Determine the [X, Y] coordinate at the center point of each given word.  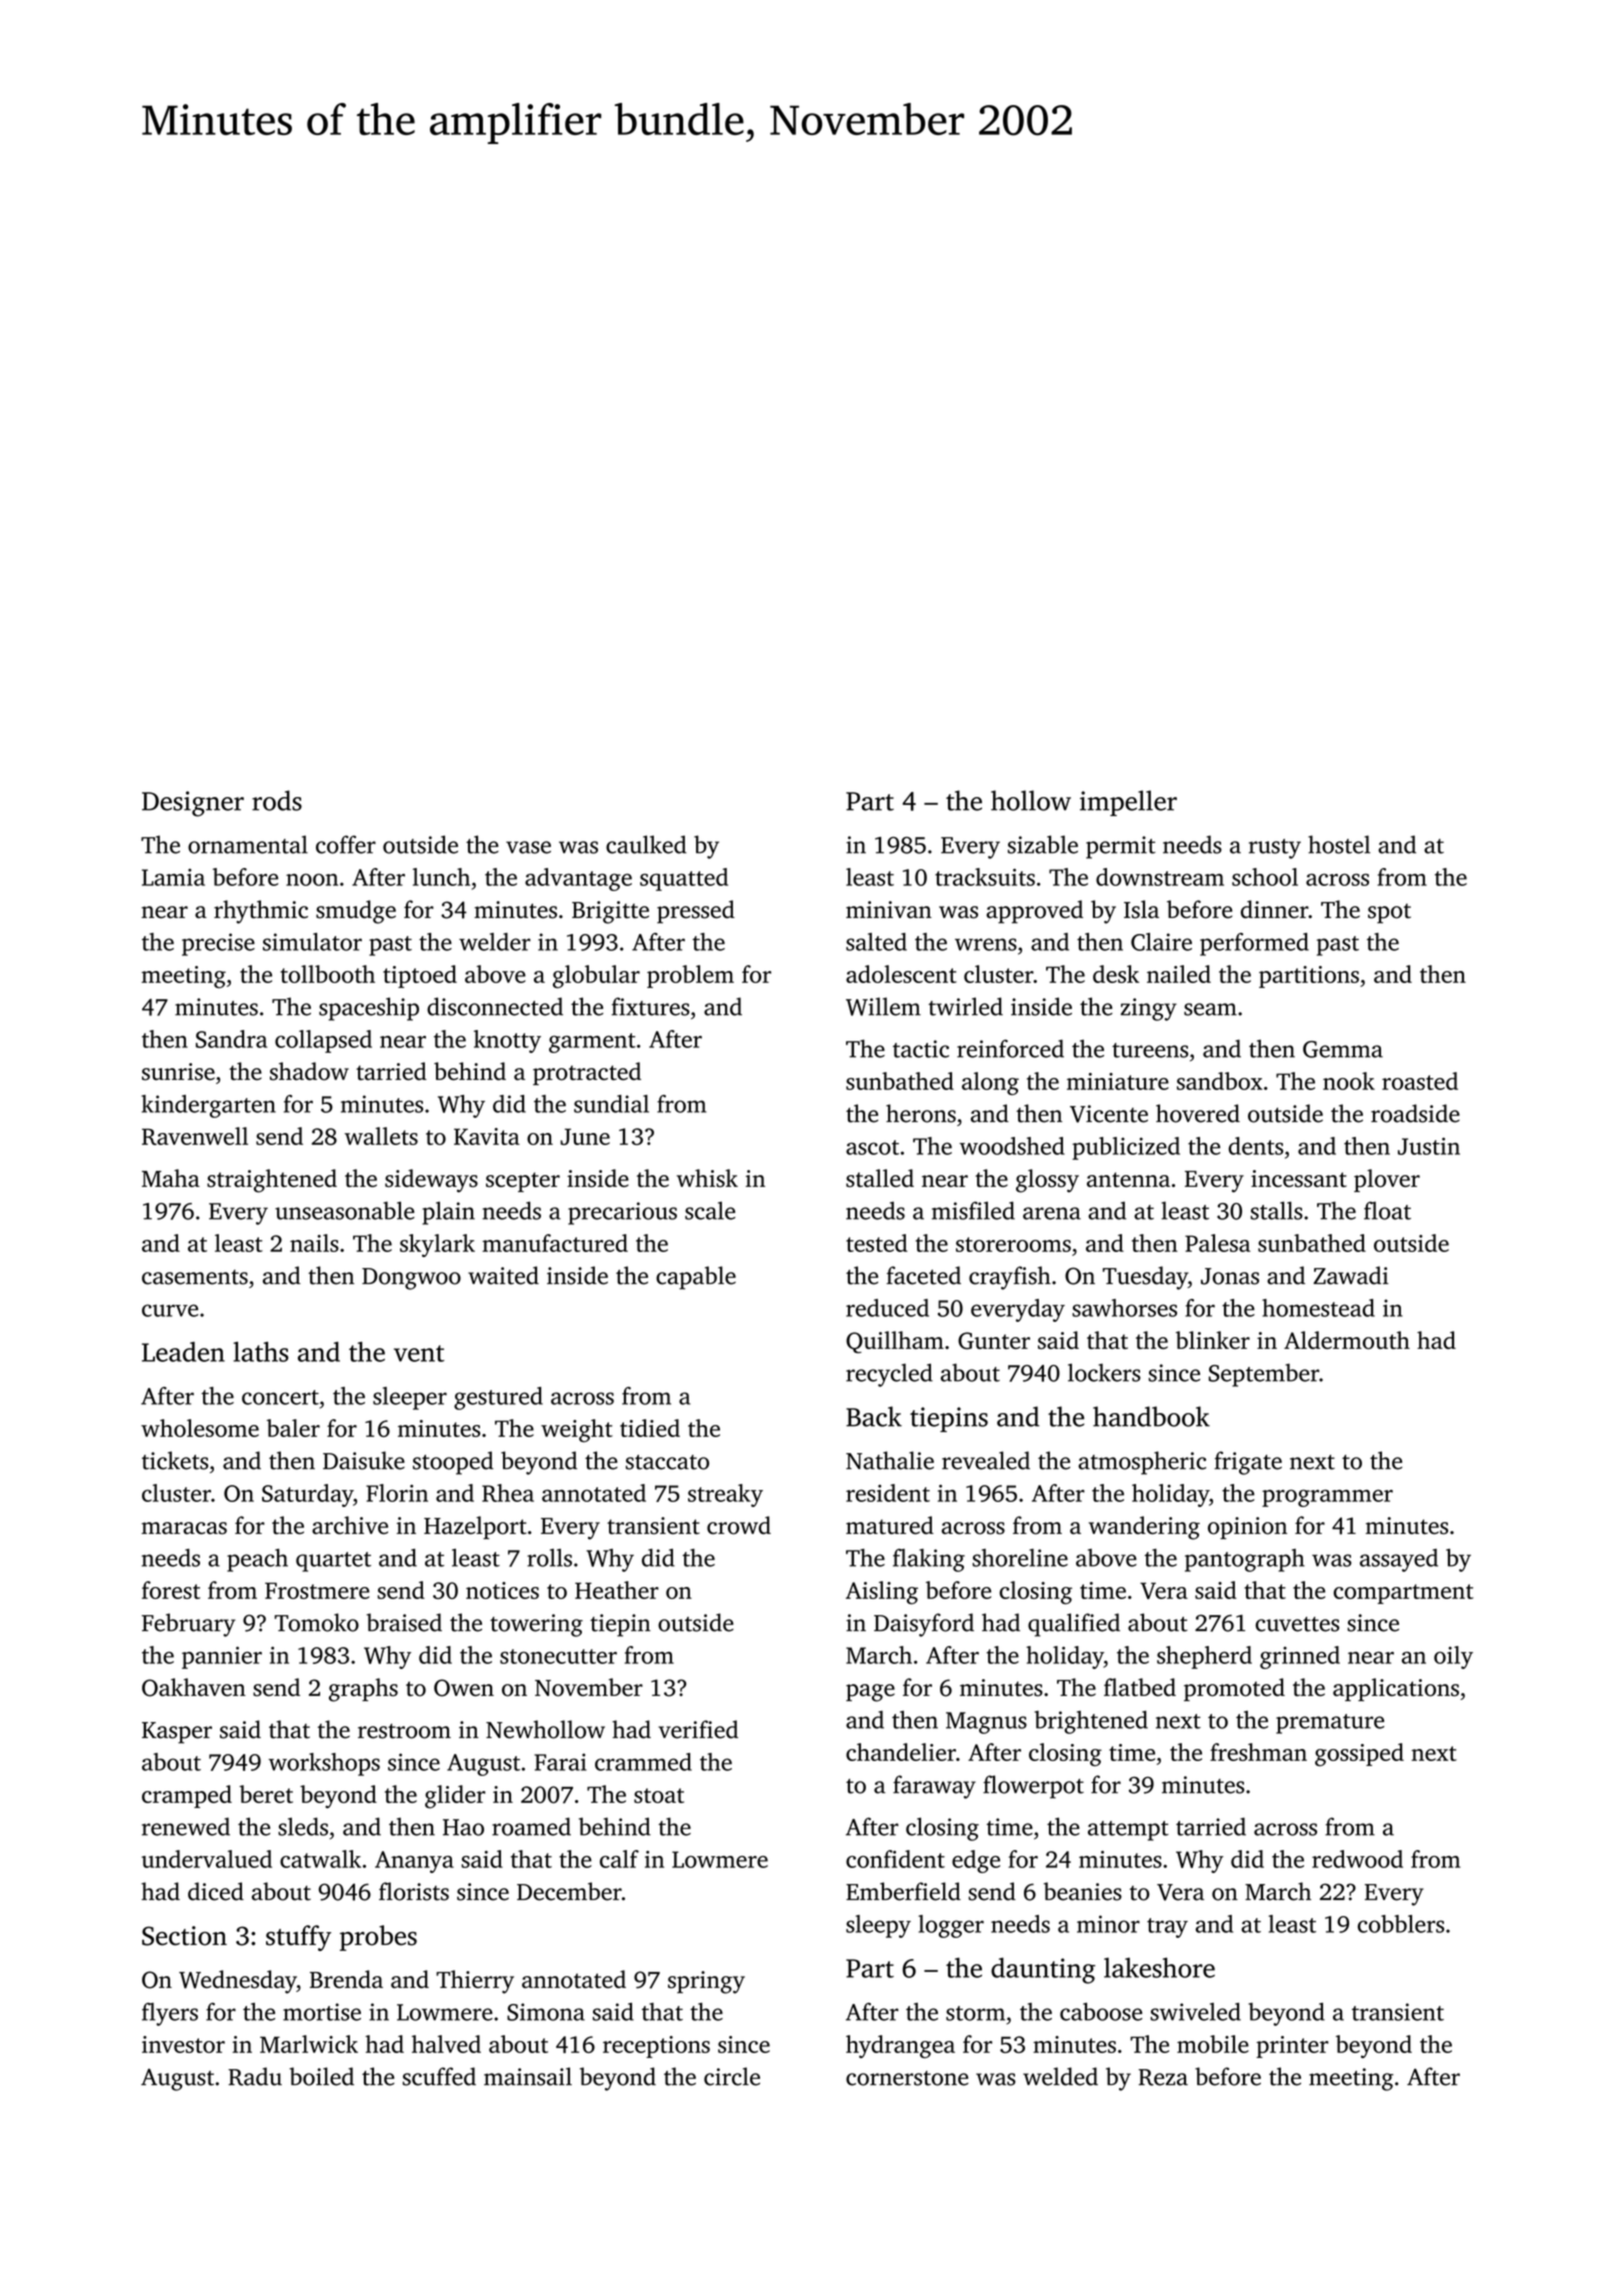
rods [277, 800]
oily [1453, 1657]
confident [895, 1859]
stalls [1277, 1210]
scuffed [439, 2076]
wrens [986, 944]
